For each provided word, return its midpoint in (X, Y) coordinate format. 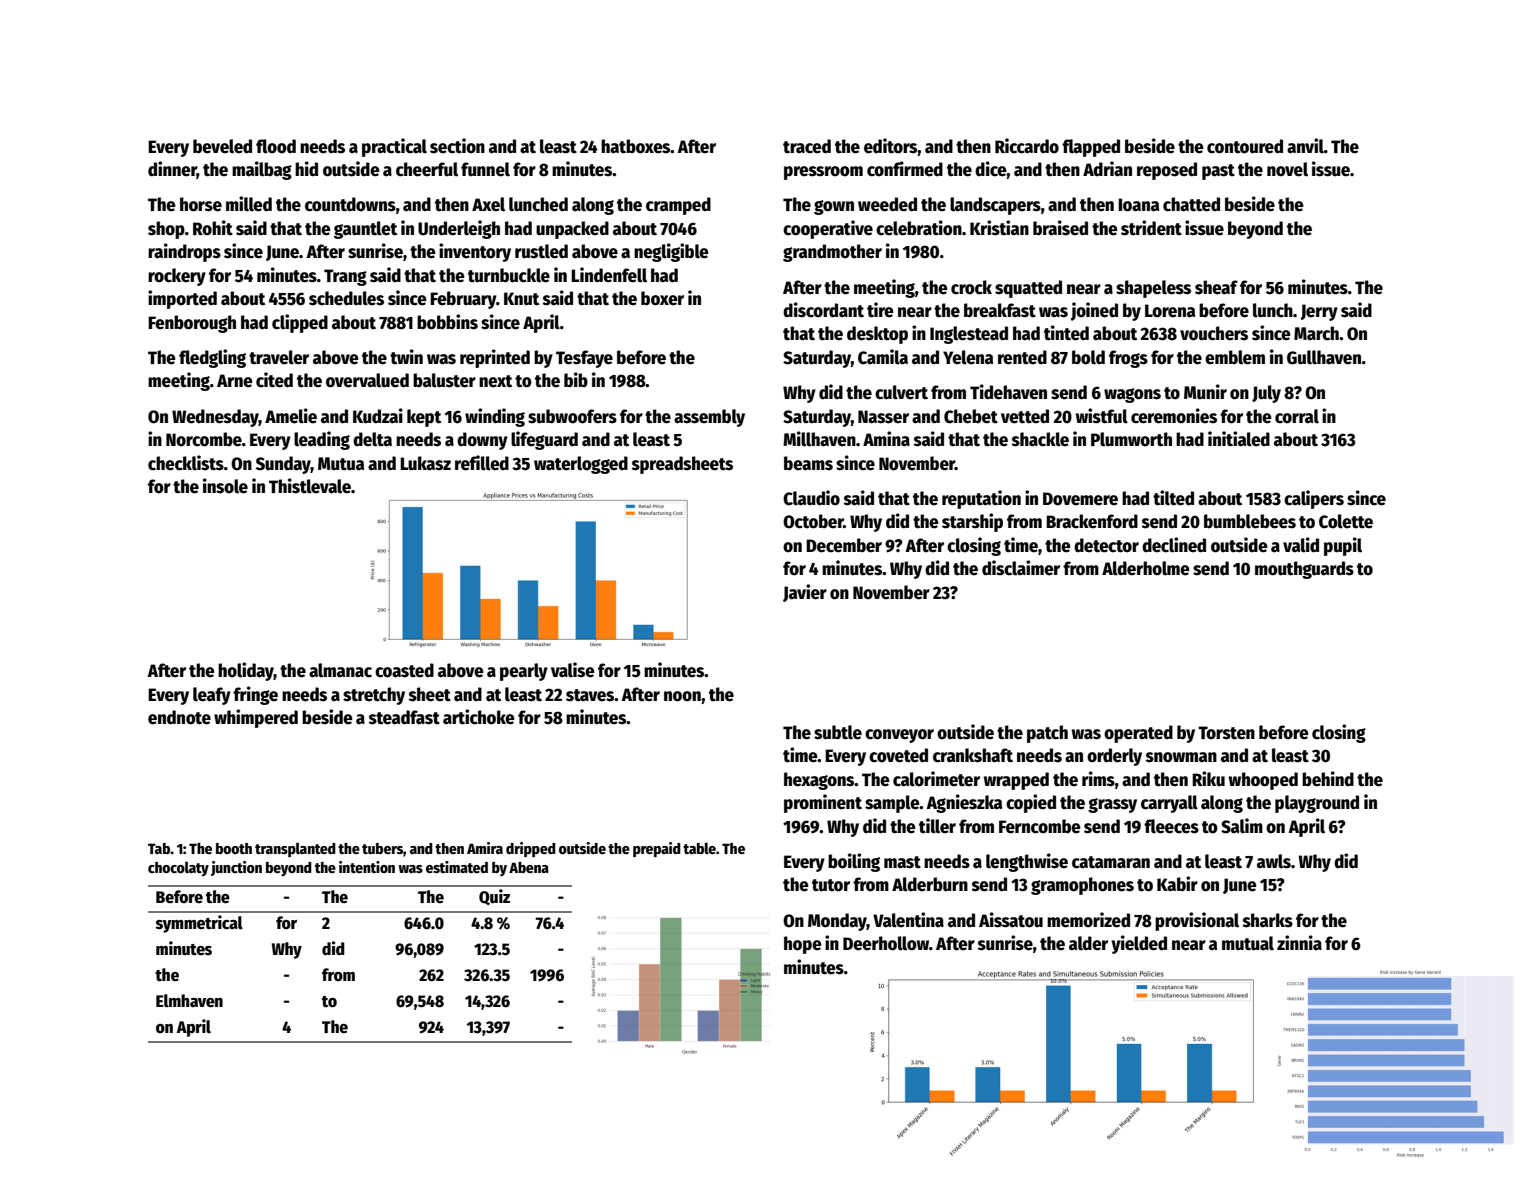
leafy (212, 696)
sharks (1268, 920)
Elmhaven (189, 1001)
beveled (222, 146)
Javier (805, 593)
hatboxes (636, 146)
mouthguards (1304, 570)
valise (573, 670)
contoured (1245, 146)
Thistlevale (310, 486)
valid (1301, 545)
